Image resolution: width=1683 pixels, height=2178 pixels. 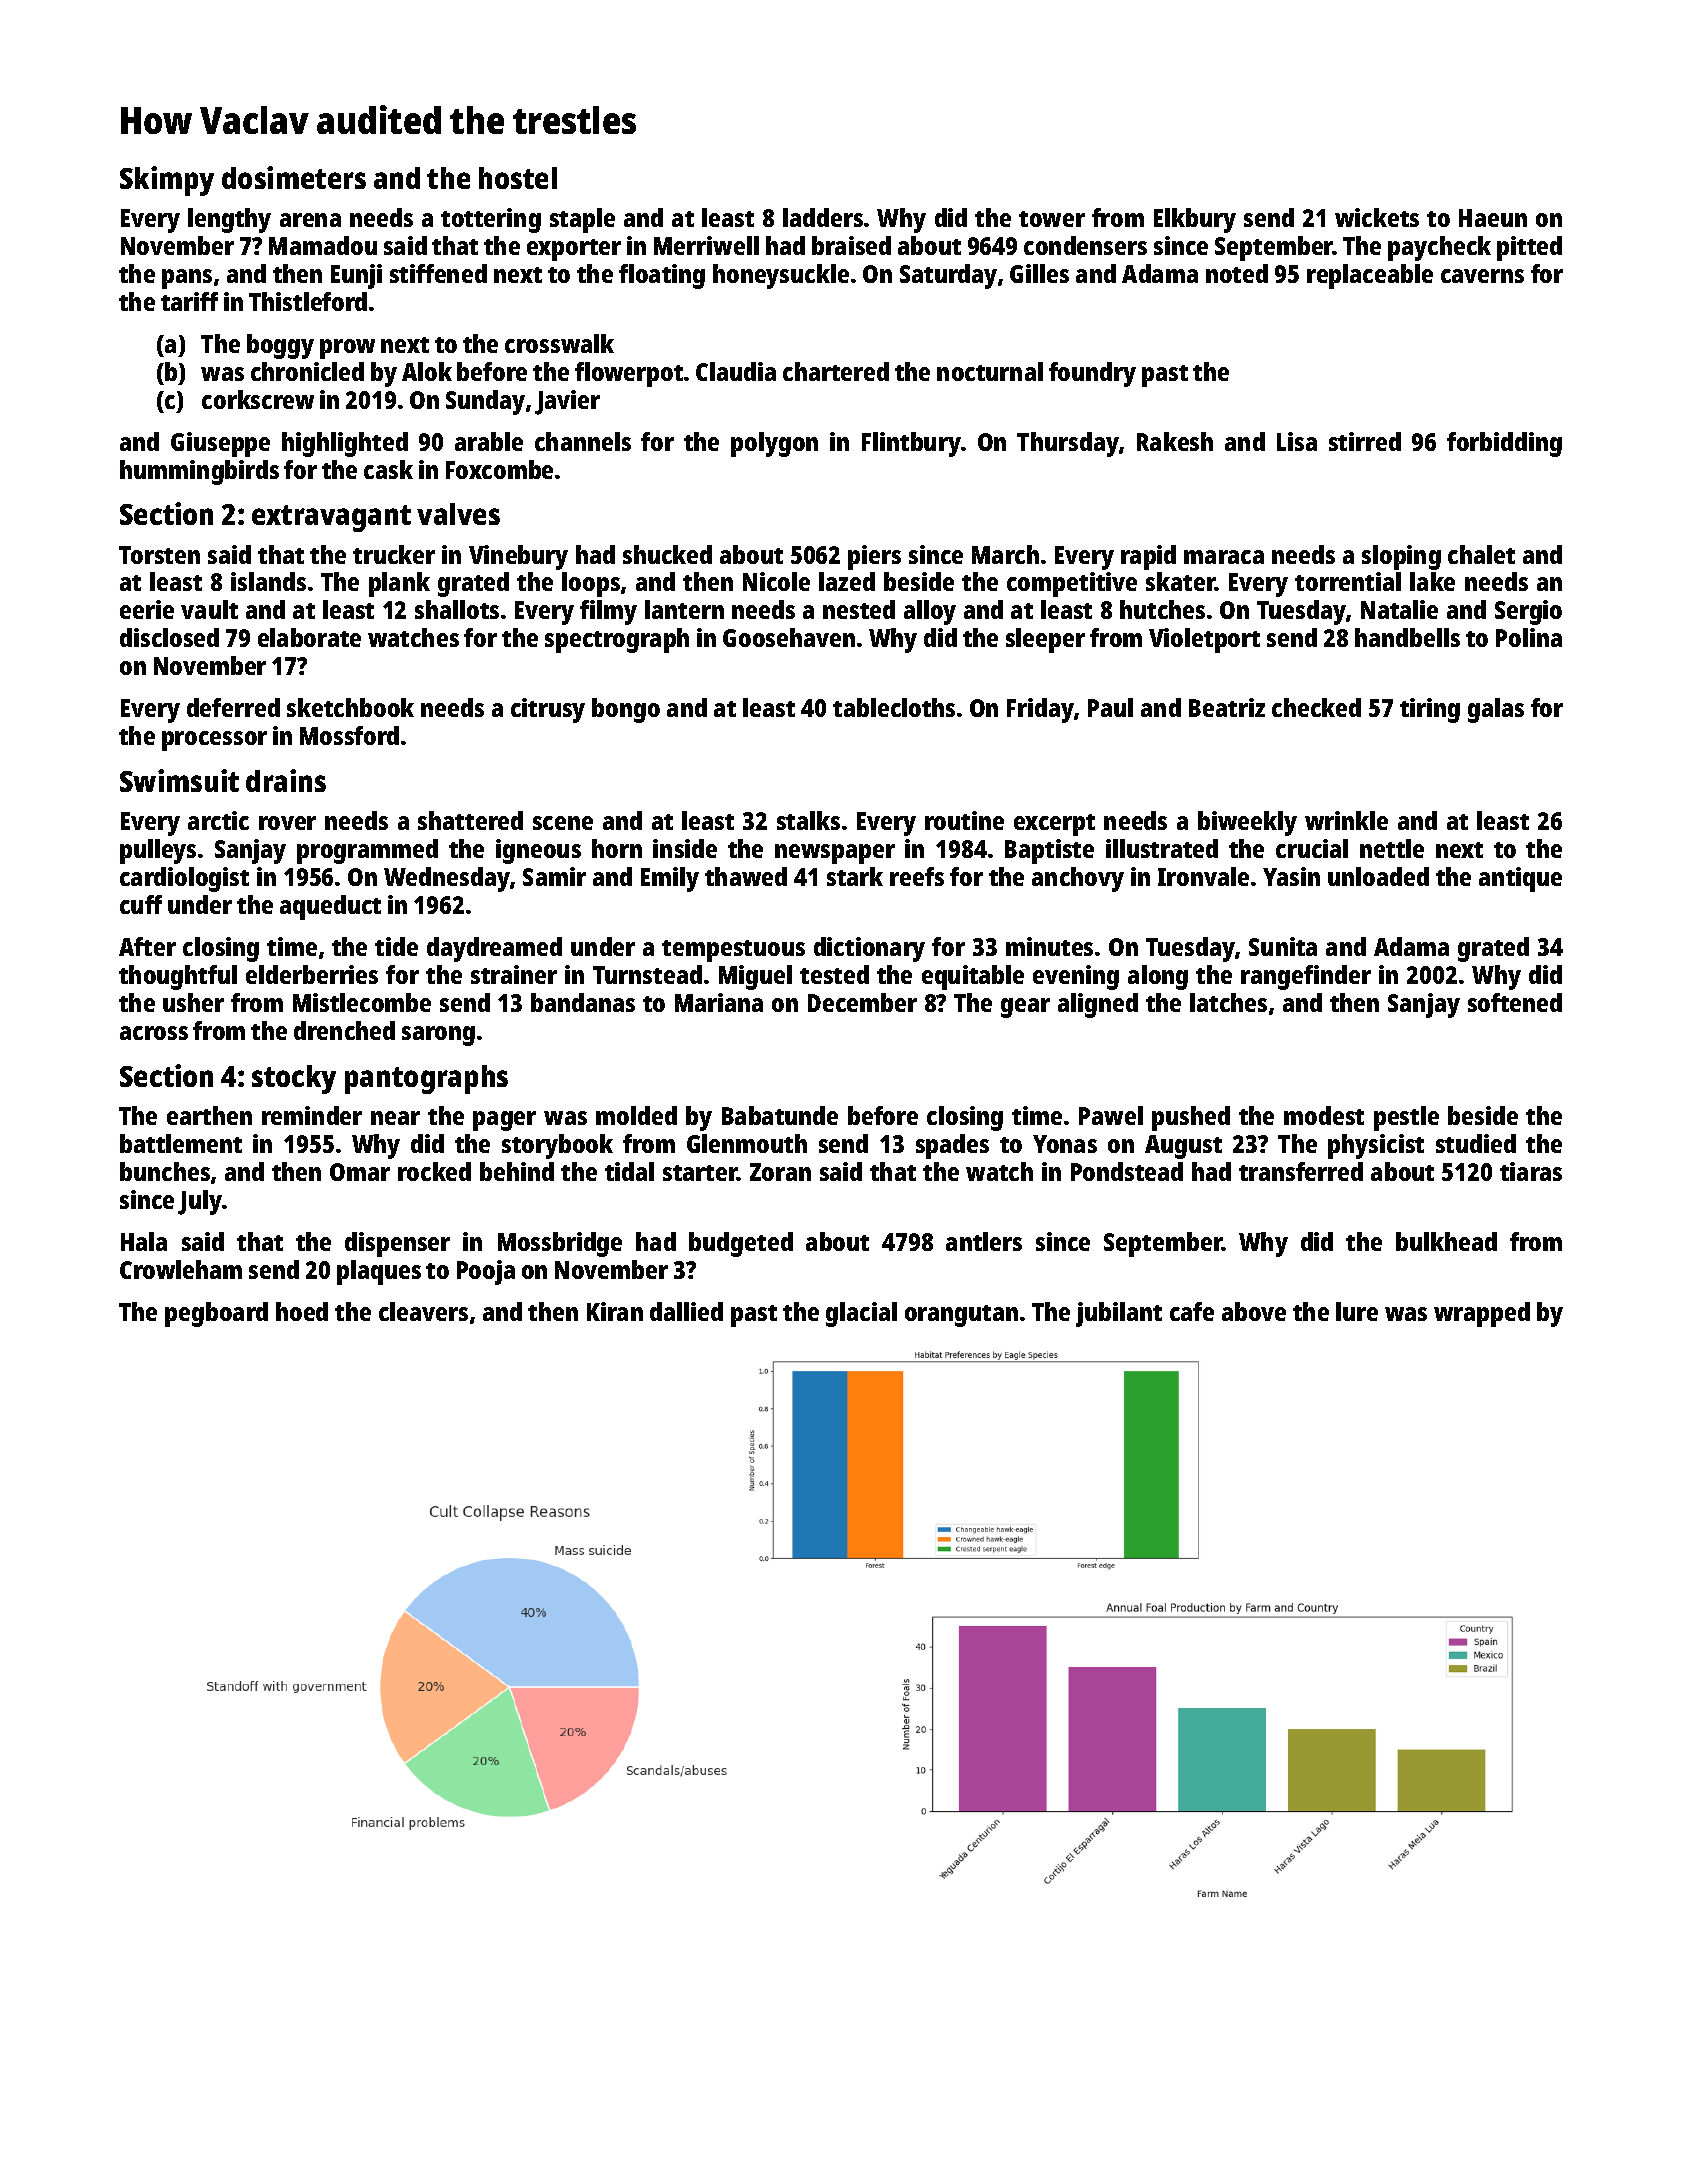 I want to click on plaques, so click(x=379, y=1272).
